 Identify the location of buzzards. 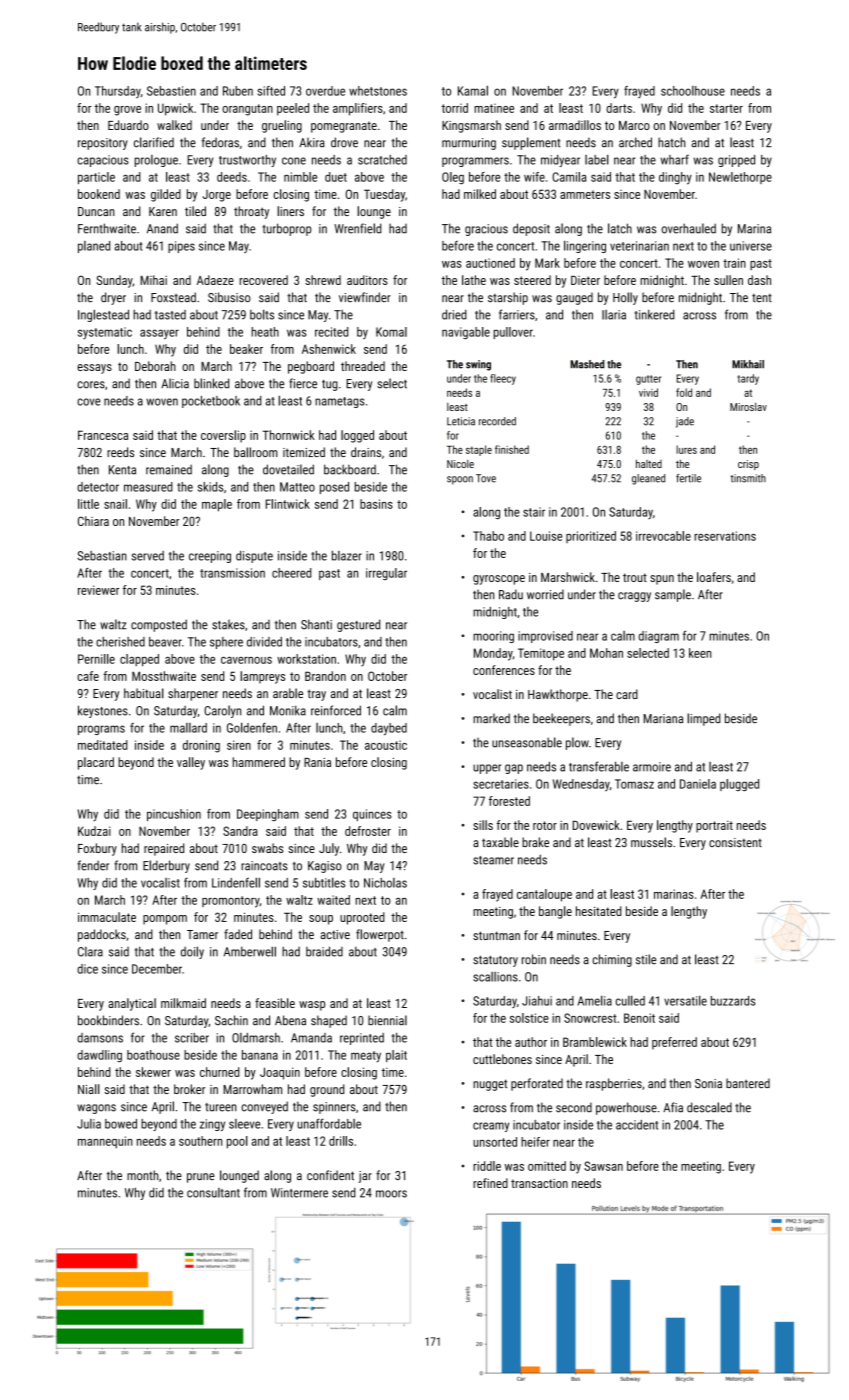
(733, 1001).
